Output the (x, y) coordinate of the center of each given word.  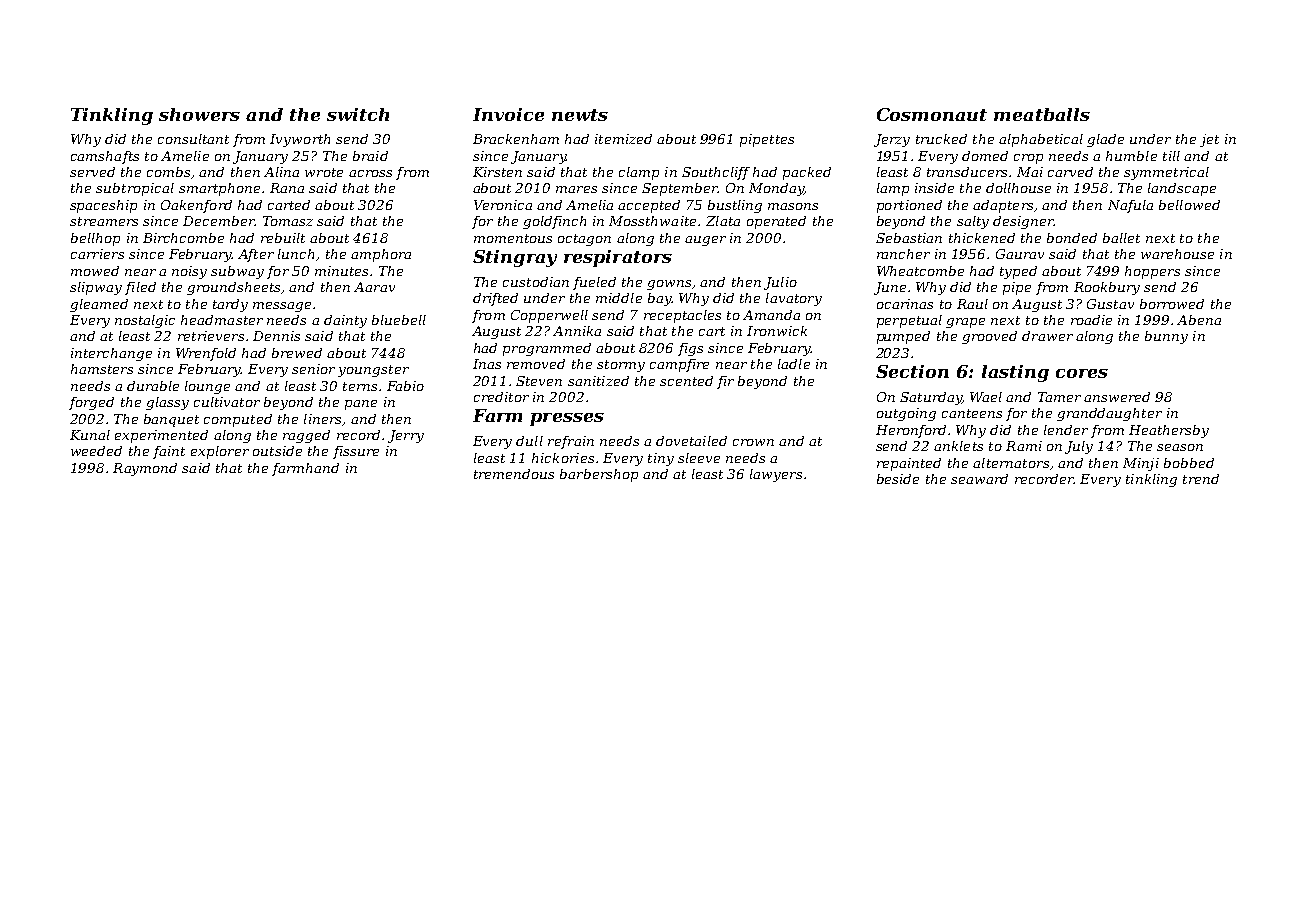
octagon (584, 240)
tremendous (514, 474)
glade (1105, 140)
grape (965, 323)
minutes (341, 271)
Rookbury (1107, 288)
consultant (193, 139)
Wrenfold (206, 354)
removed (536, 364)
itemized (623, 139)
